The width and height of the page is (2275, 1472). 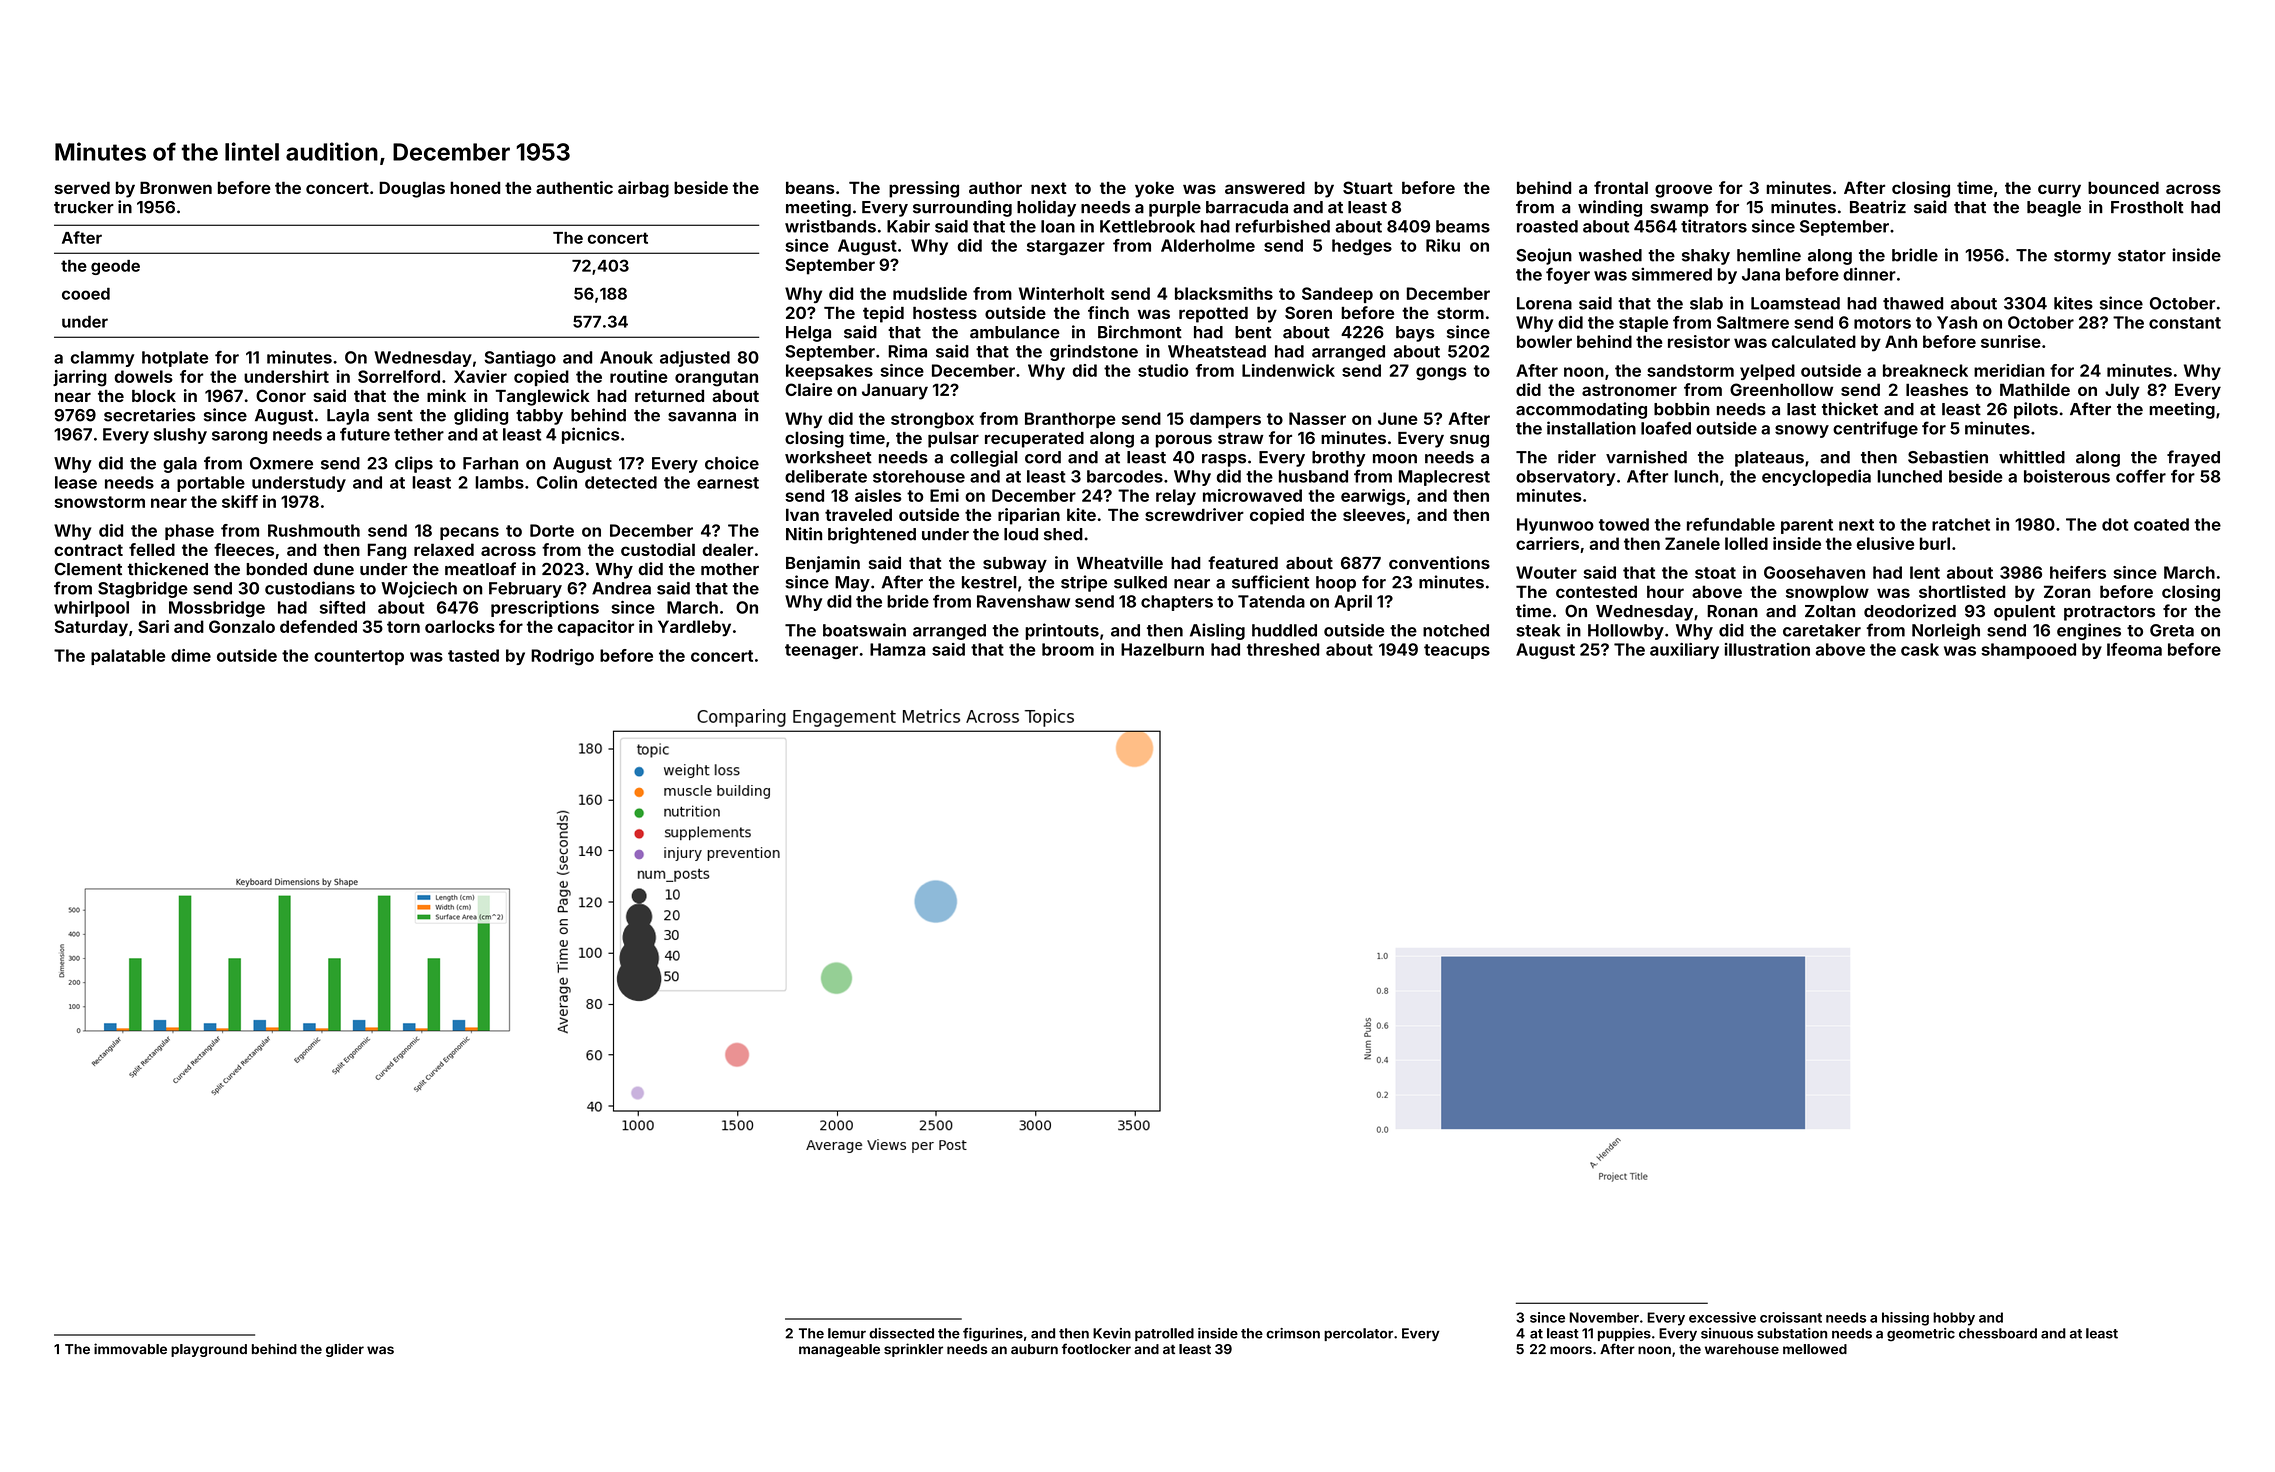 What do you see at coordinates (399, 376) in the page?
I see `Sorrelford` at bounding box center [399, 376].
